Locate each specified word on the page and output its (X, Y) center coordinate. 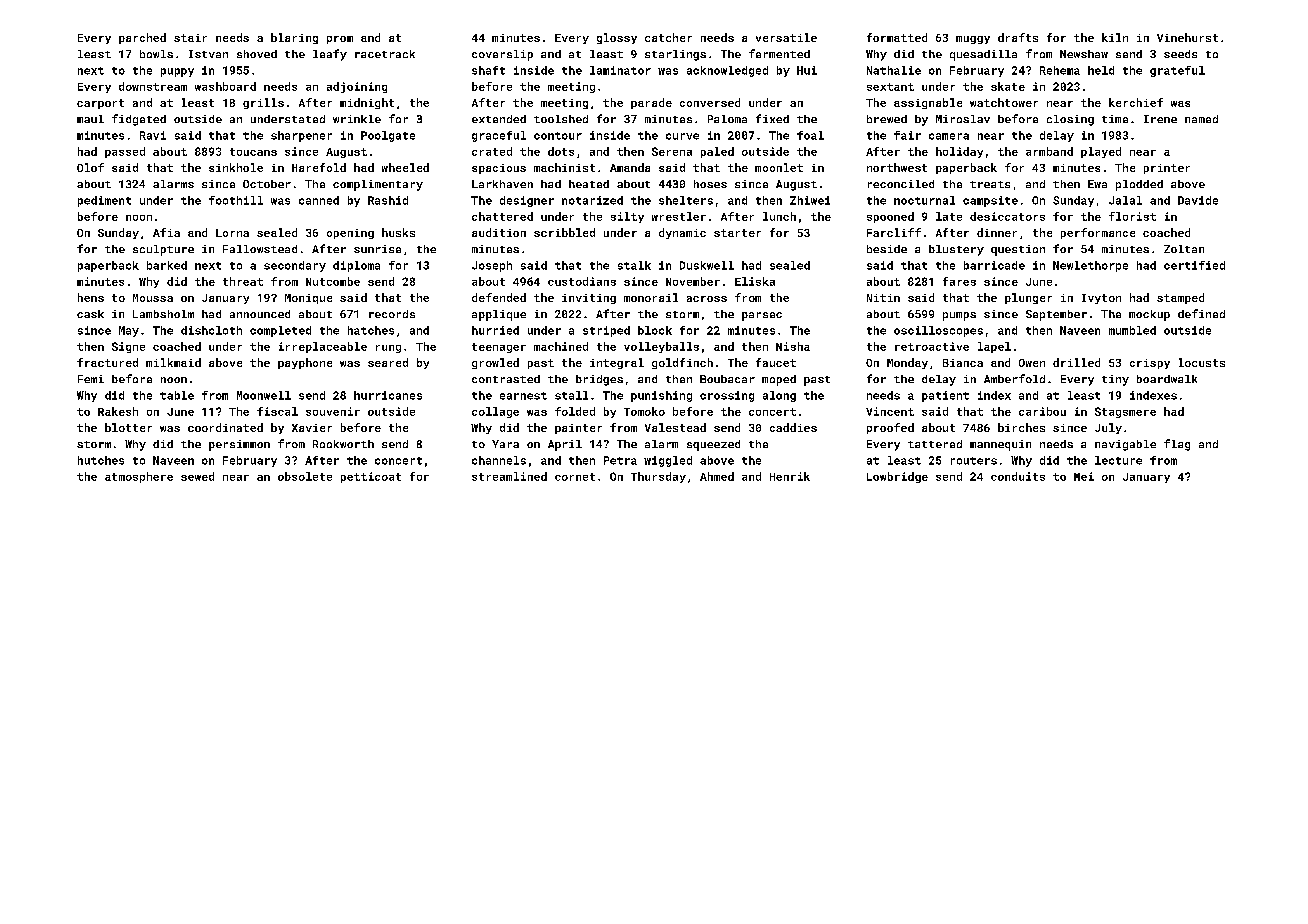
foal (810, 135)
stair (190, 38)
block (655, 330)
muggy (973, 40)
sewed (197, 476)
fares (959, 281)
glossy (617, 38)
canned (319, 200)
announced (260, 314)
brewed (887, 119)
